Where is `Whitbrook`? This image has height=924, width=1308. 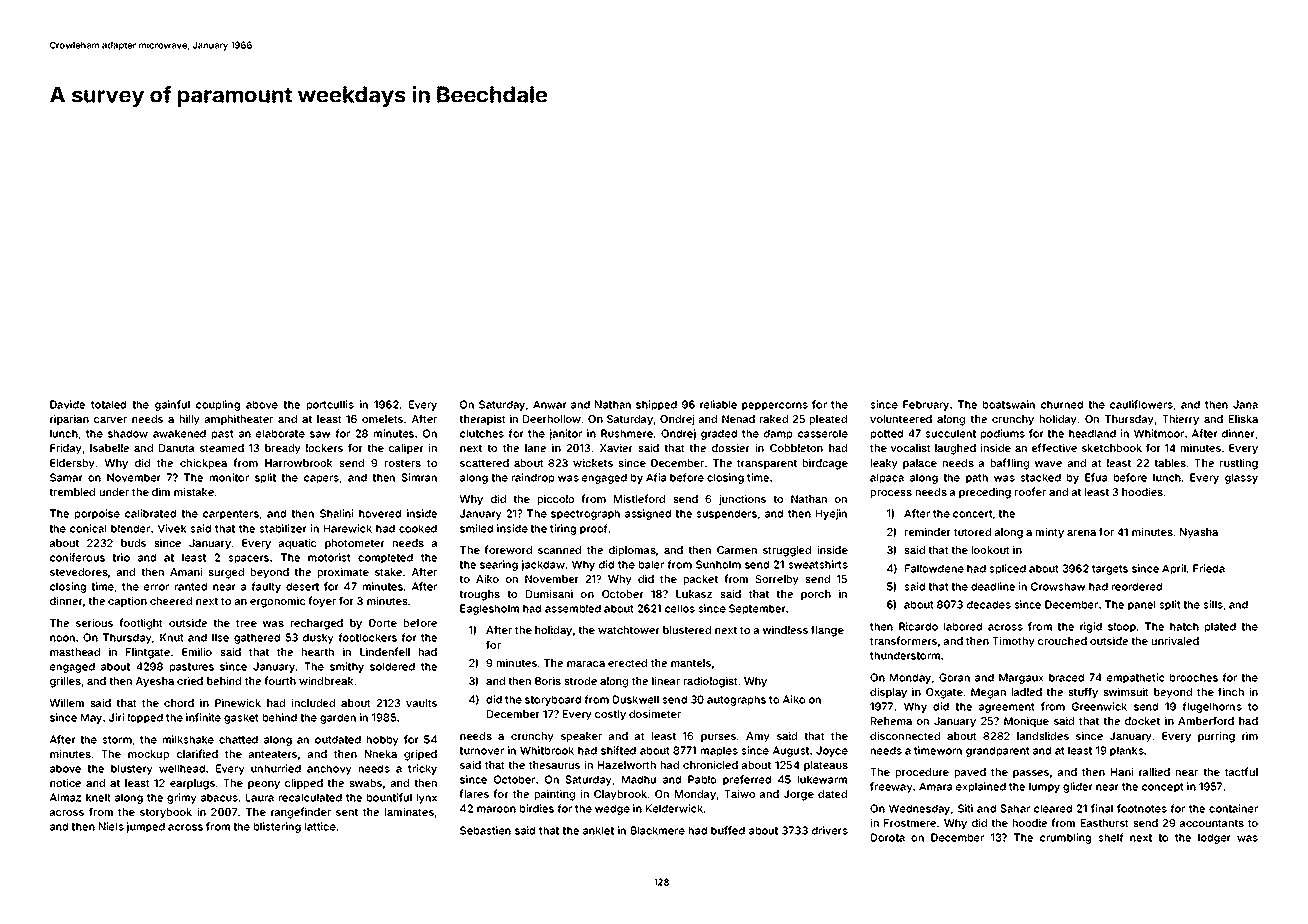
Whitbrook is located at coordinates (547, 750).
